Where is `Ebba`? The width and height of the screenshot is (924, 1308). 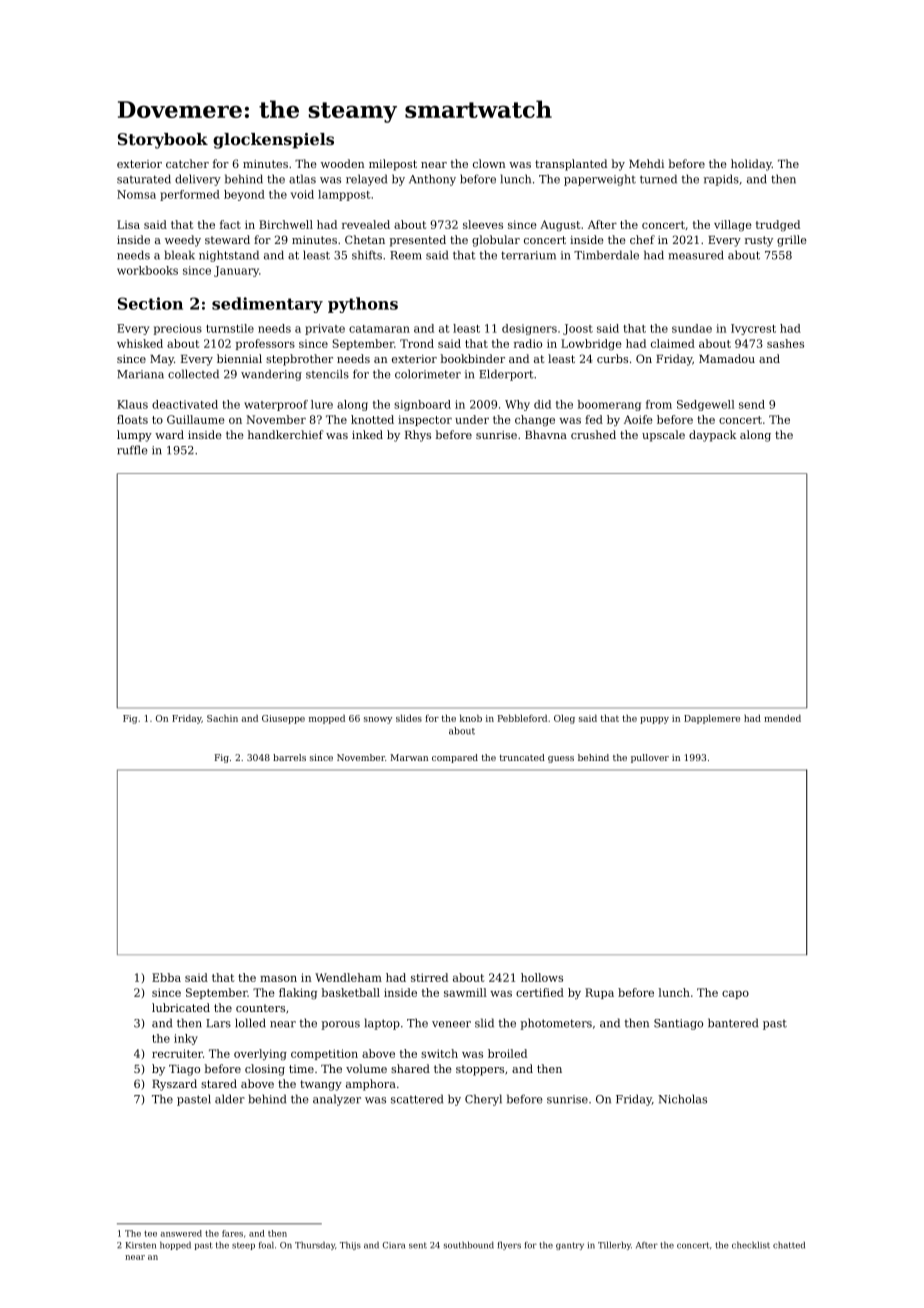 Ebba is located at coordinates (166, 977).
